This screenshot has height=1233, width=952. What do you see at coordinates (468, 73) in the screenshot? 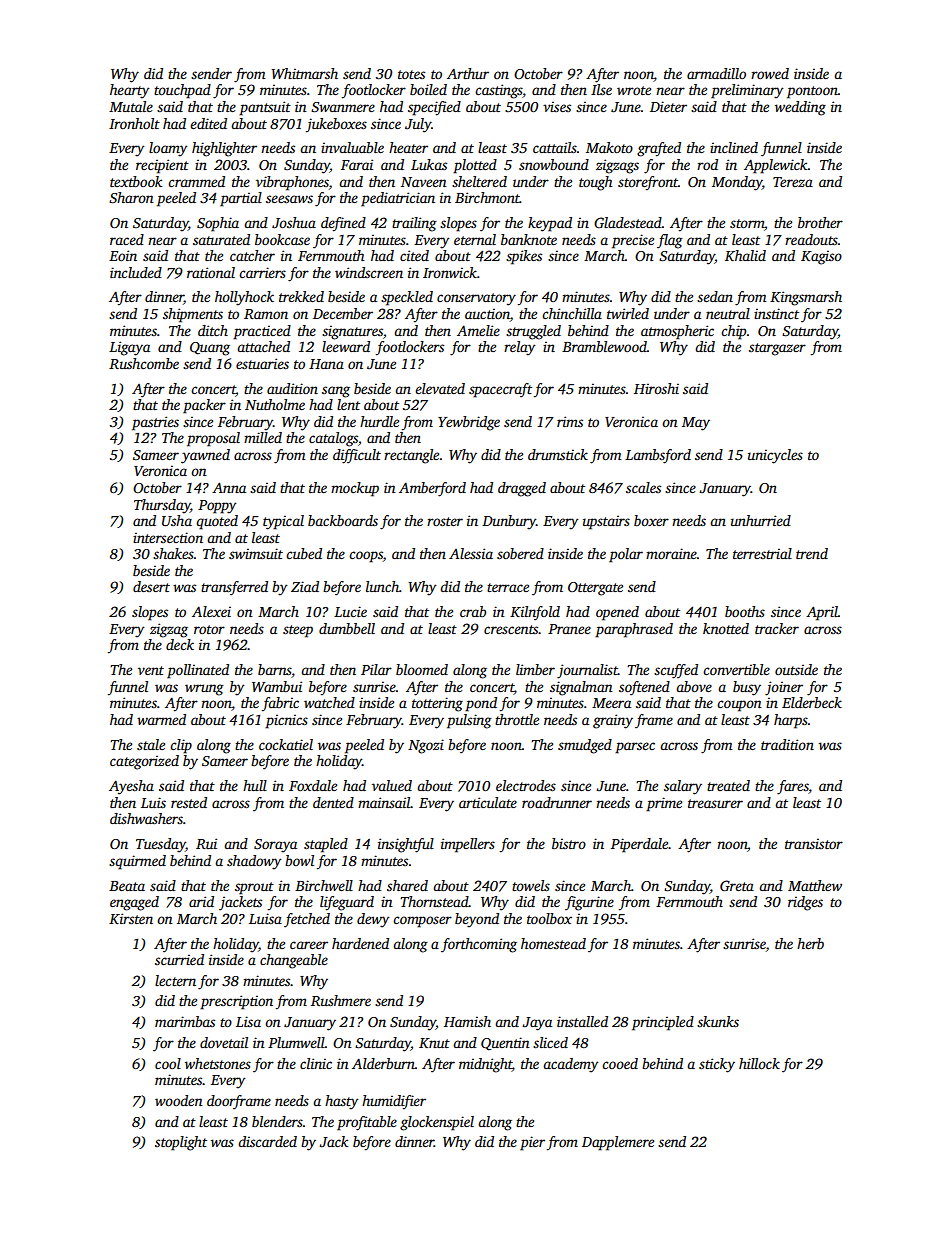
I see `Arthur` at bounding box center [468, 73].
